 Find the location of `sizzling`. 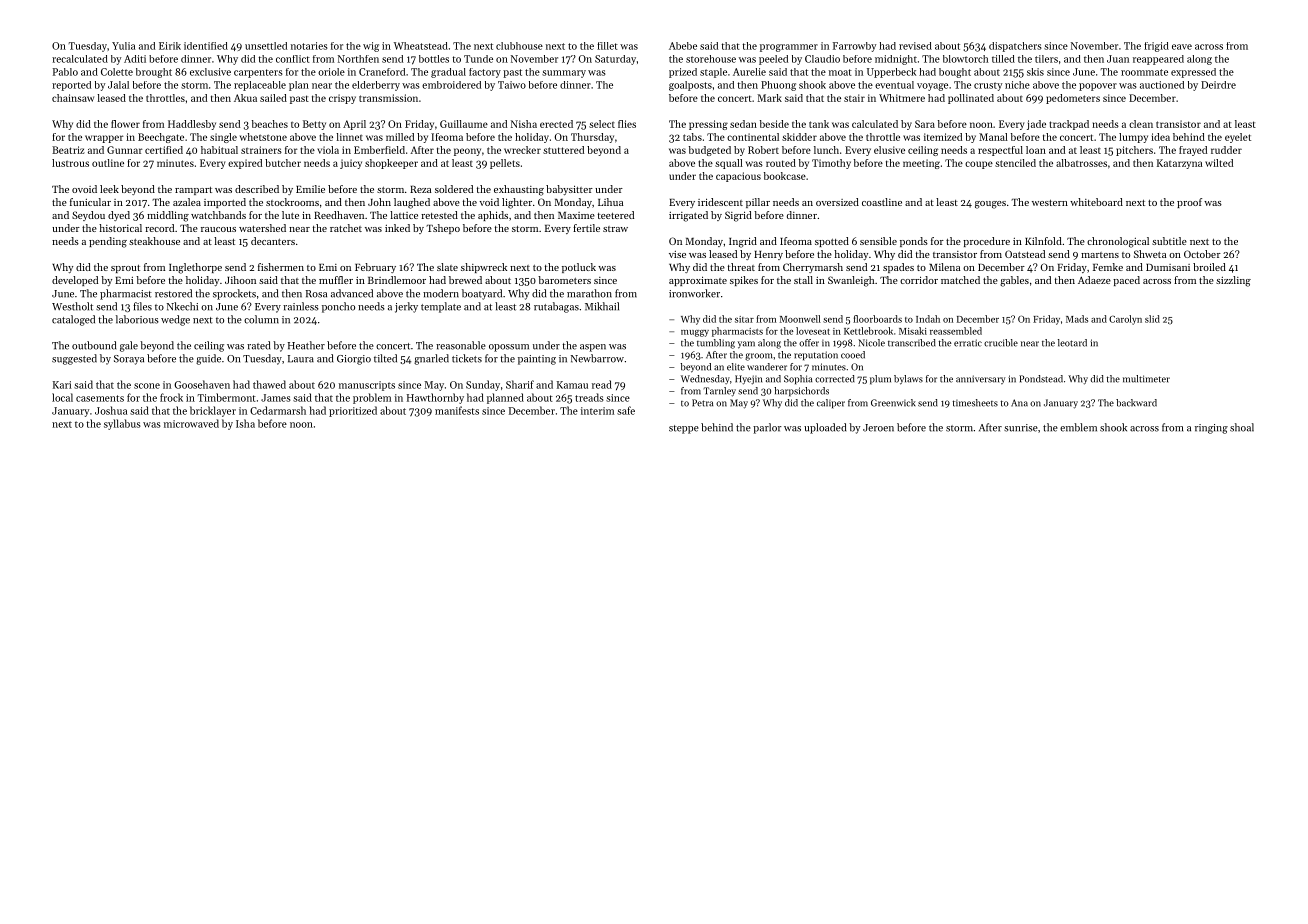

sizzling is located at coordinates (1233, 281).
